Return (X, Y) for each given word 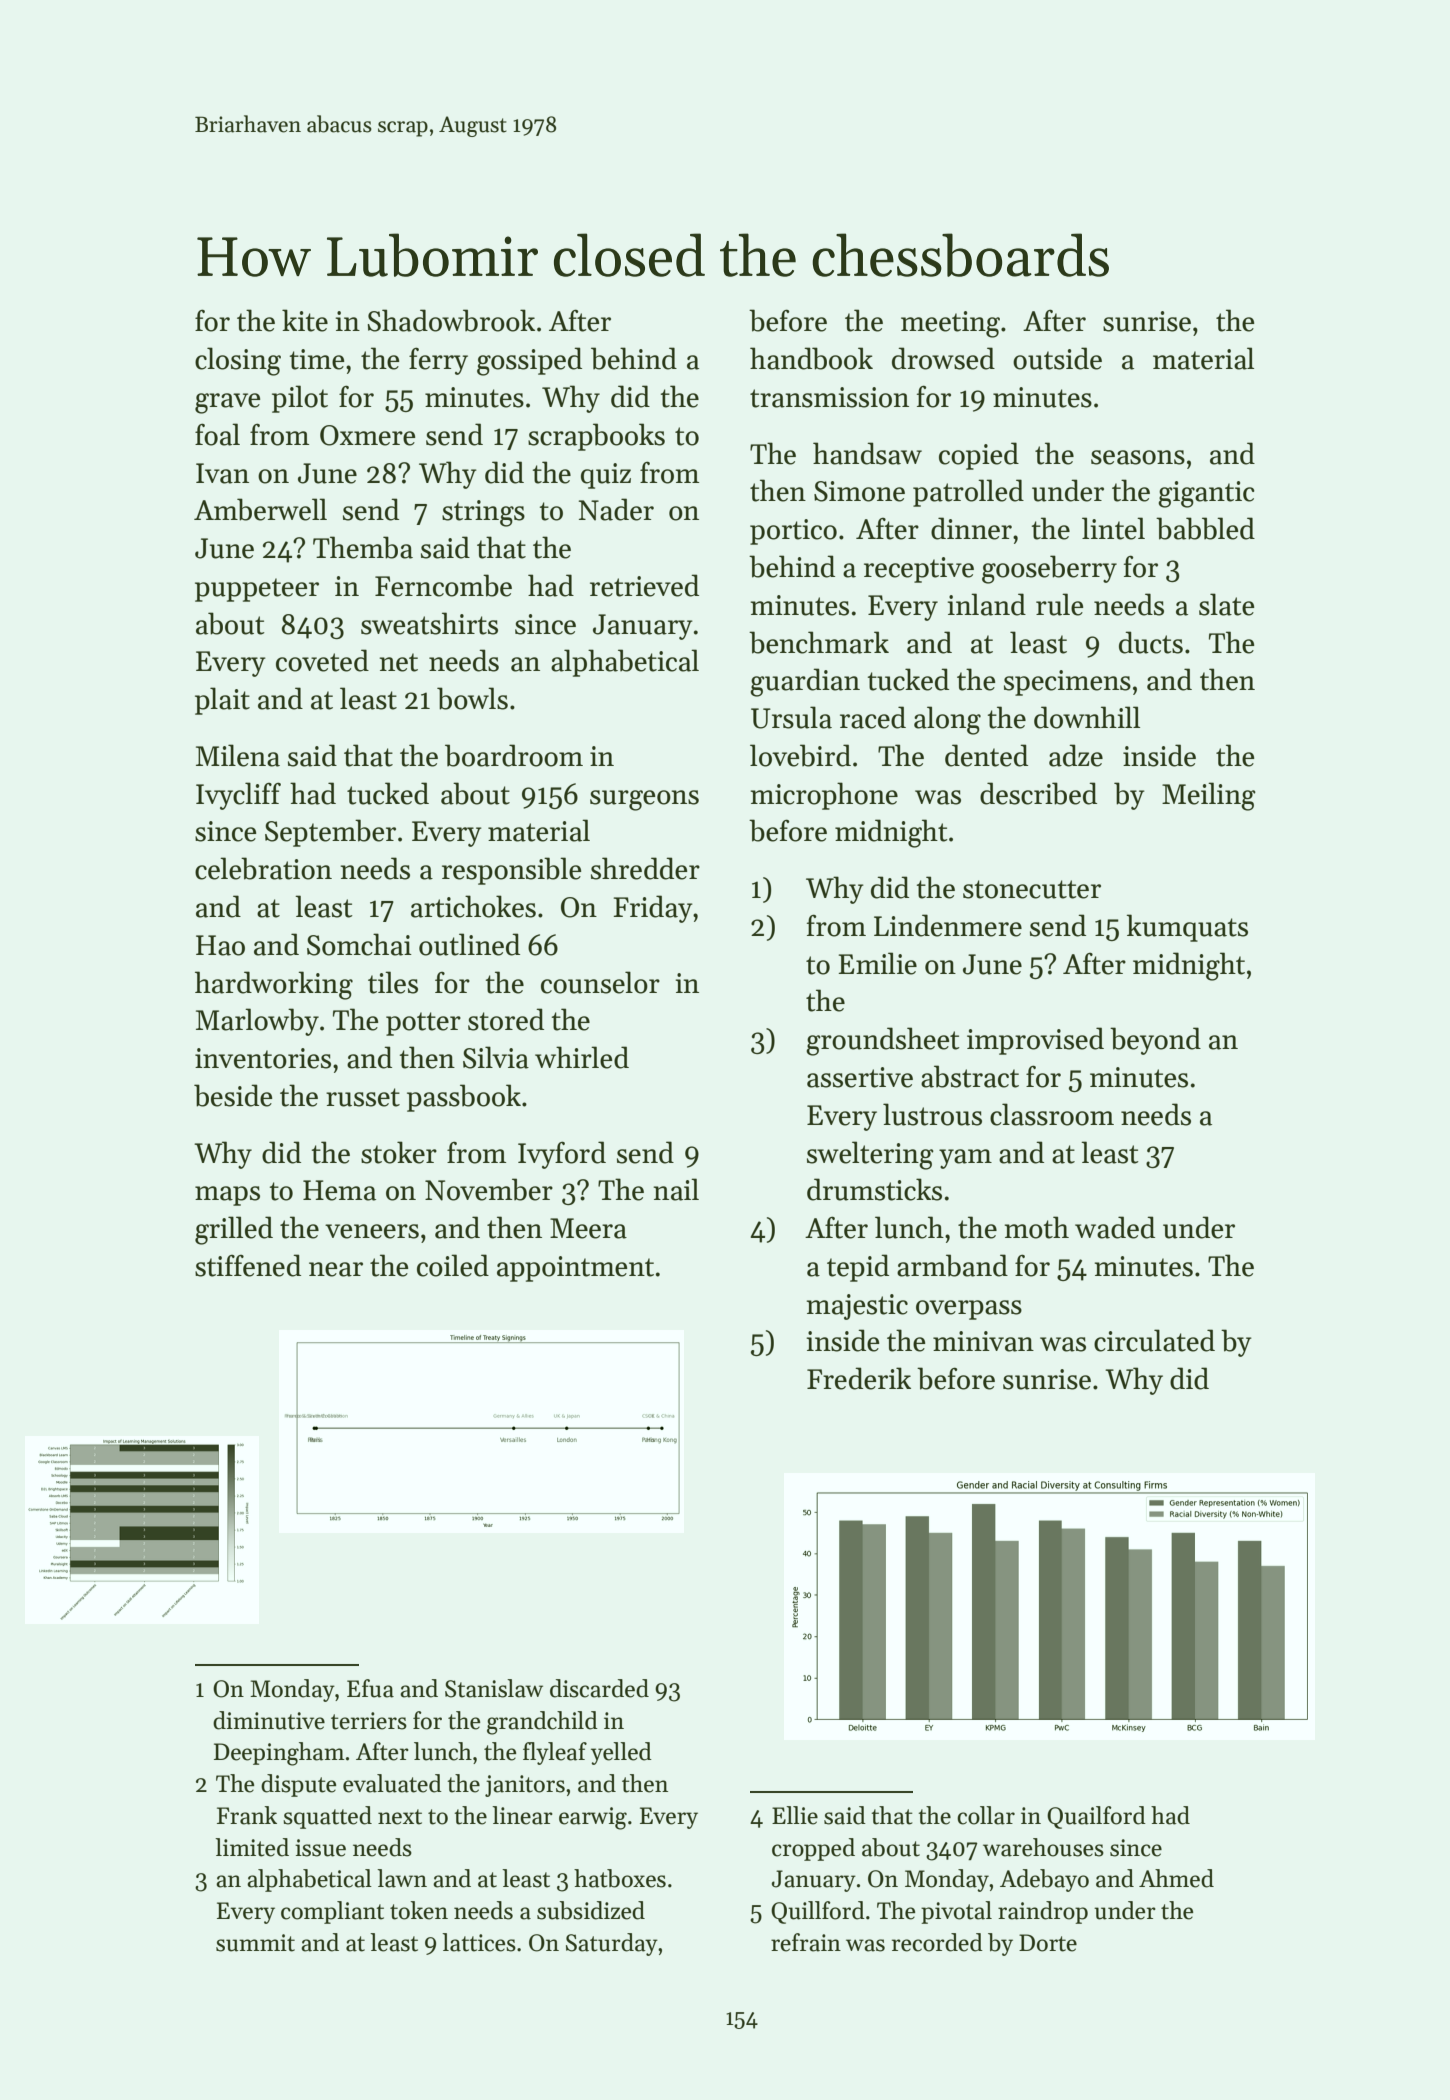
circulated (1154, 1340)
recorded (937, 1942)
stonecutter (1032, 889)
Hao (220, 945)
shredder (645, 868)
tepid (858, 1268)
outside (1057, 358)
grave (227, 403)
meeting (950, 324)
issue (320, 1848)
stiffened (248, 1265)
